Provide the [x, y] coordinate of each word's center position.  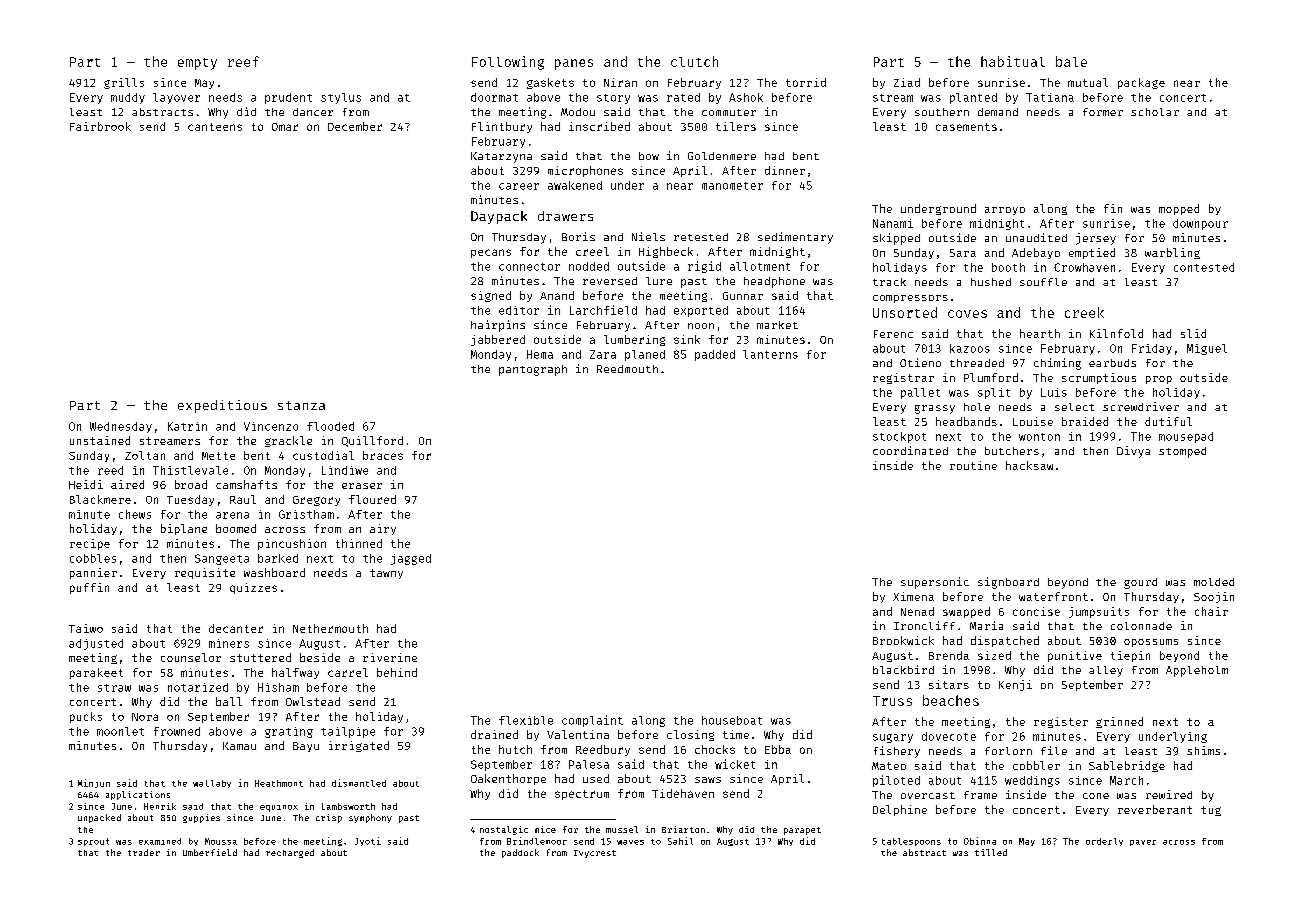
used [596, 778]
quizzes [253, 588]
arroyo [1005, 211]
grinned [1119, 722]
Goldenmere [722, 156]
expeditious [222, 406]
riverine [390, 657]
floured [372, 499]
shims [1203, 750]
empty [197, 64]
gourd [1140, 583]
